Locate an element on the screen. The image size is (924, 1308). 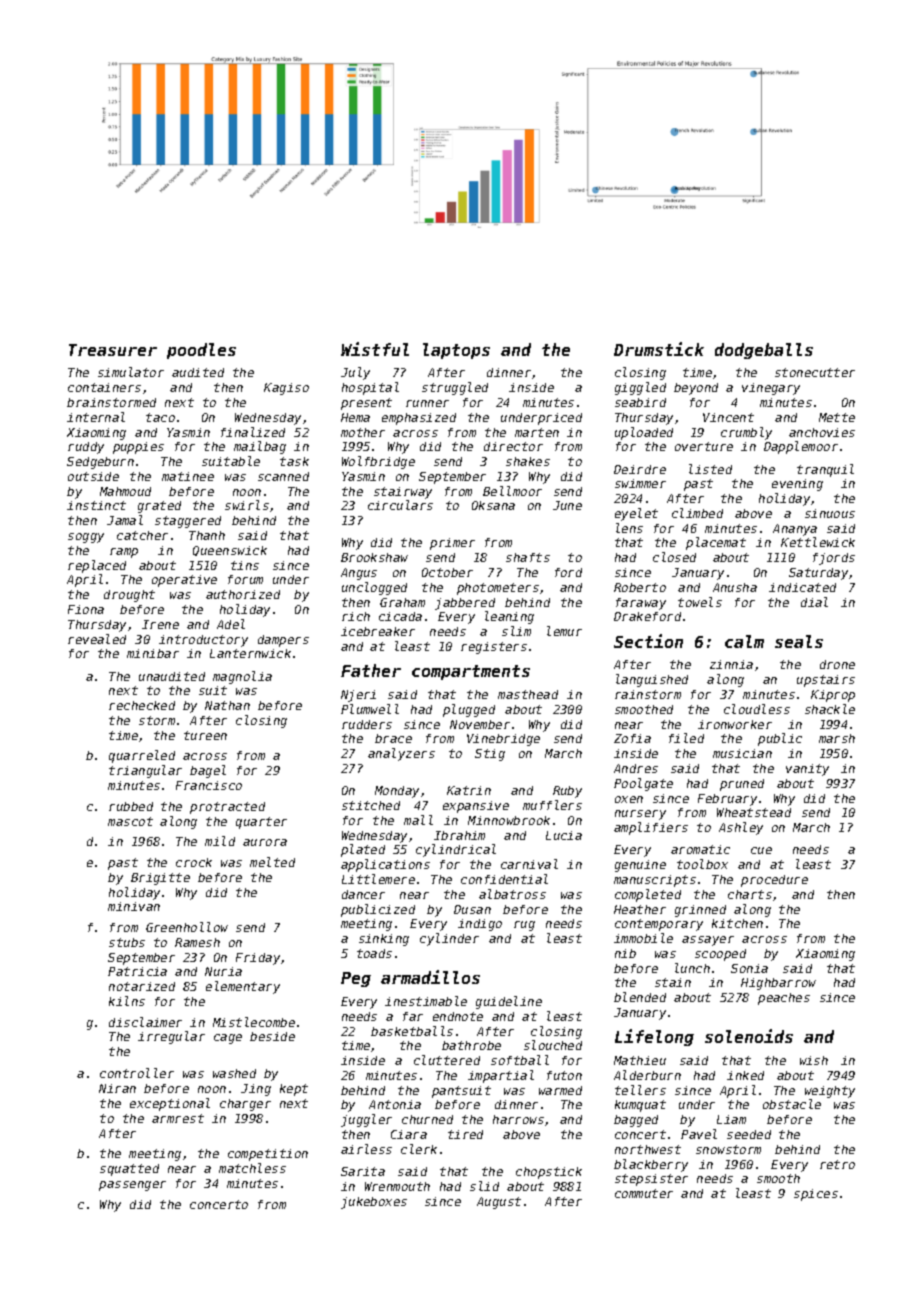
Lucia is located at coordinates (564, 835).
